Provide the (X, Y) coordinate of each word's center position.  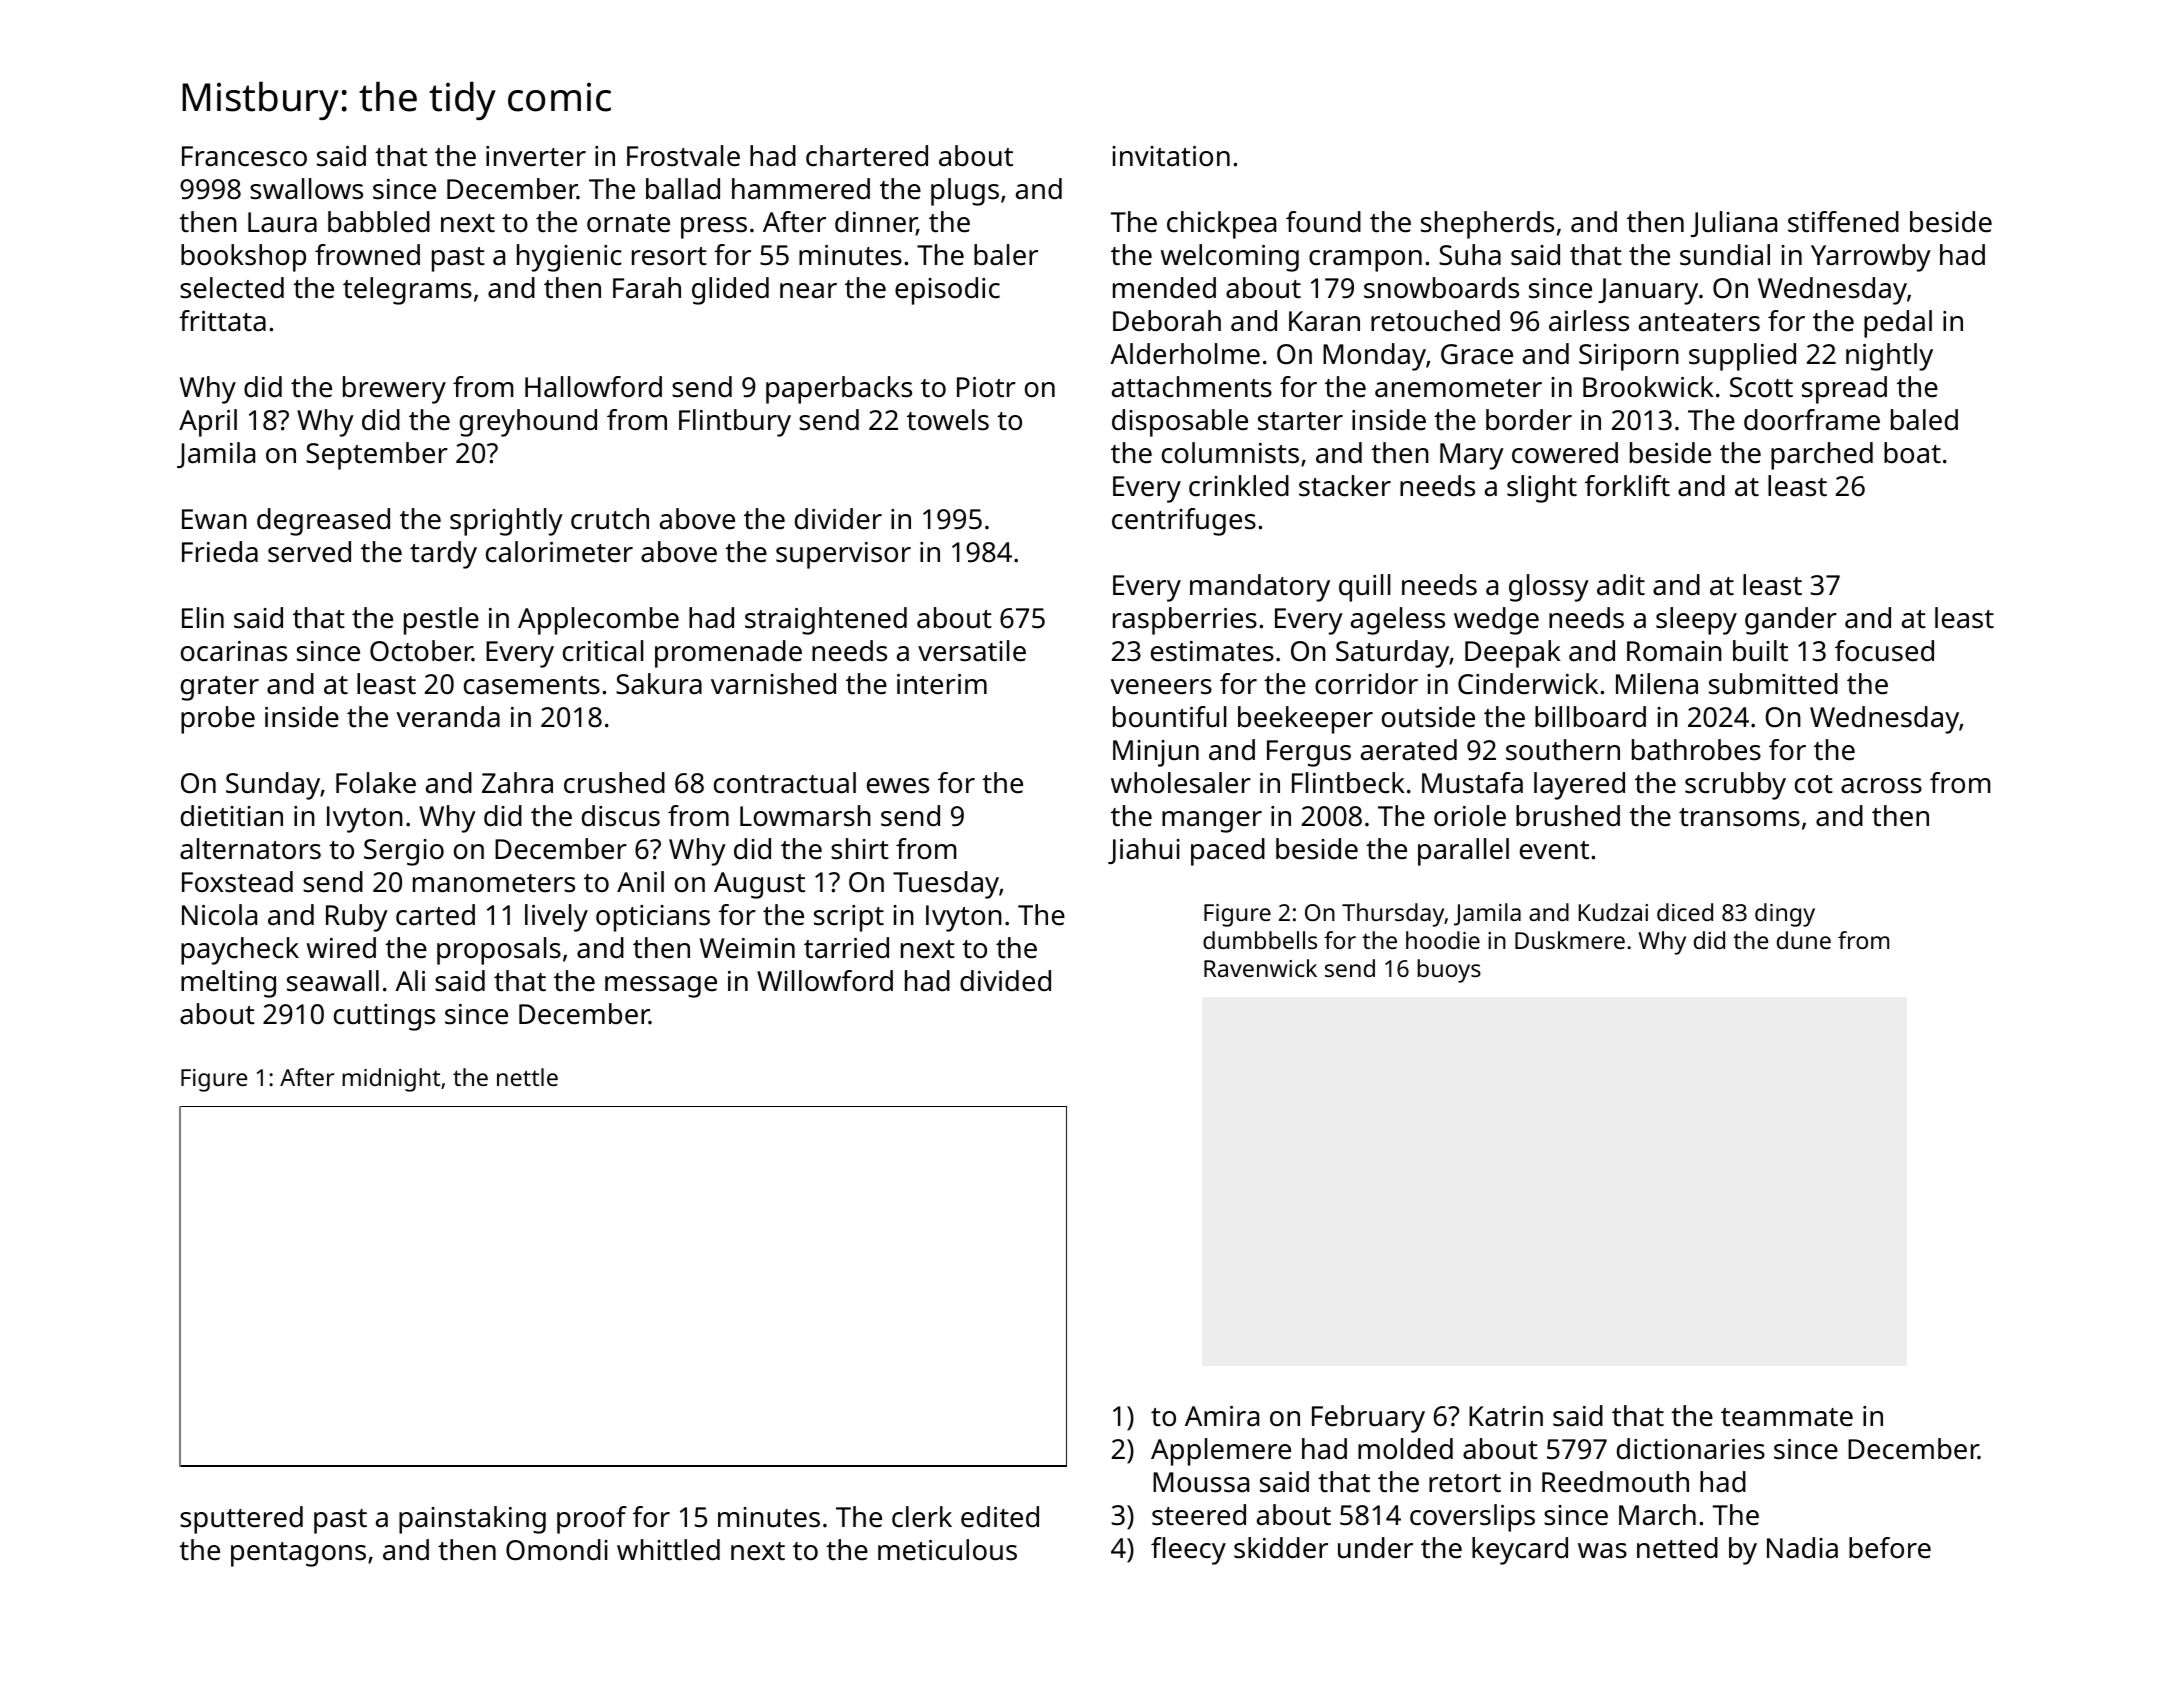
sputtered (241, 1520)
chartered (867, 156)
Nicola (219, 915)
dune (1804, 940)
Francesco (244, 156)
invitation (1171, 156)
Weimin (747, 948)
